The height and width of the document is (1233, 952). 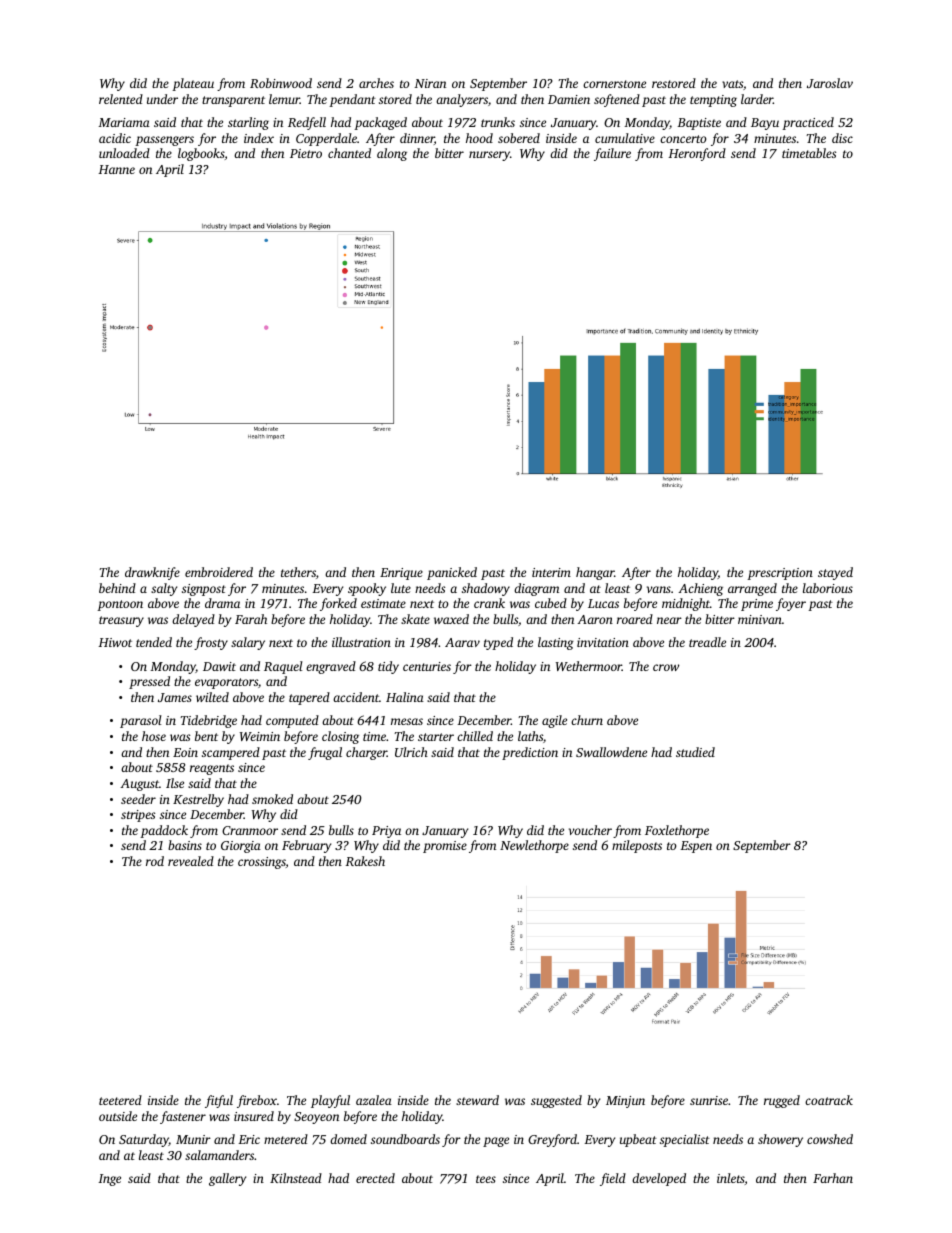 I want to click on crossings, so click(x=262, y=863).
